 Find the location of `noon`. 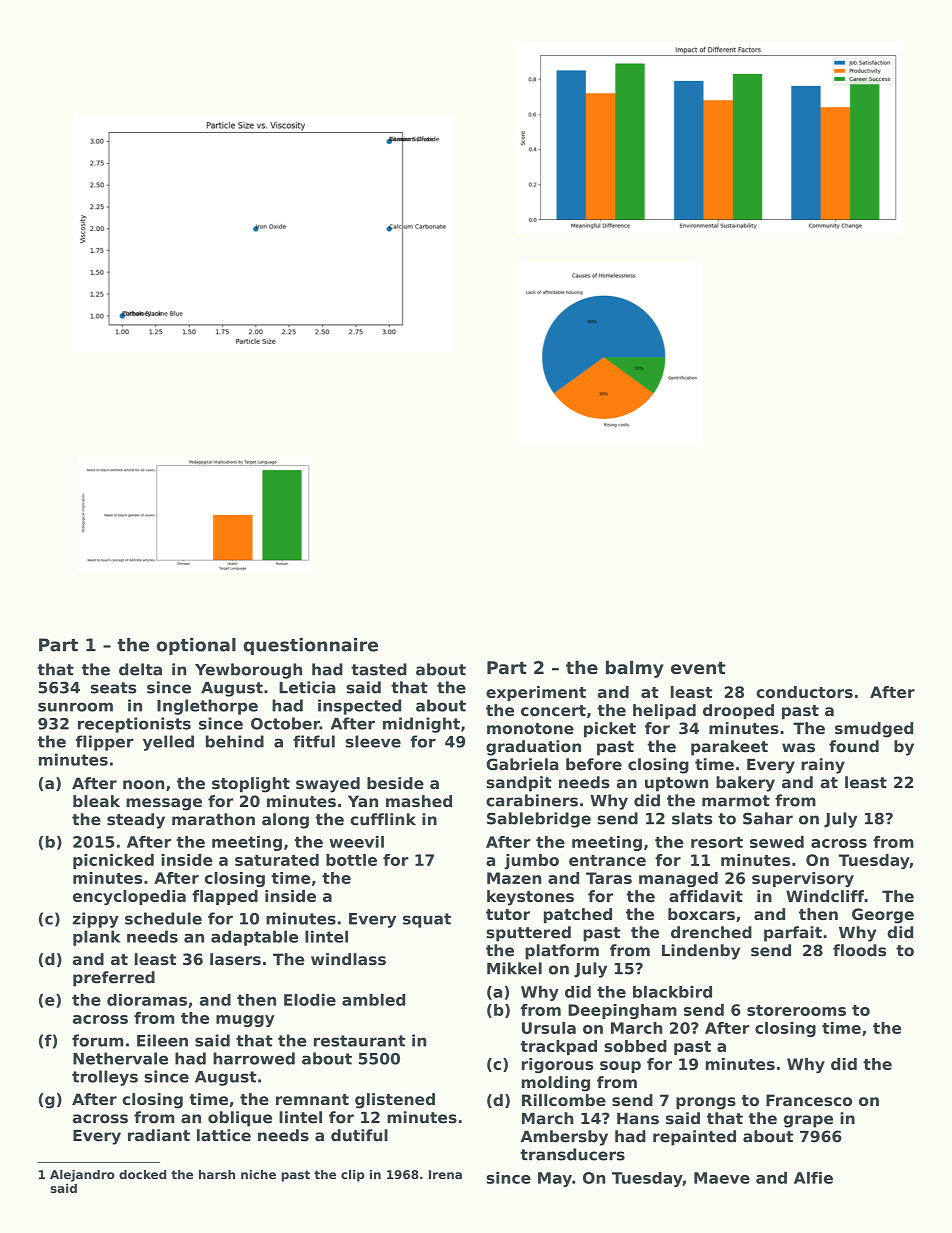

noon is located at coordinates (143, 784).
